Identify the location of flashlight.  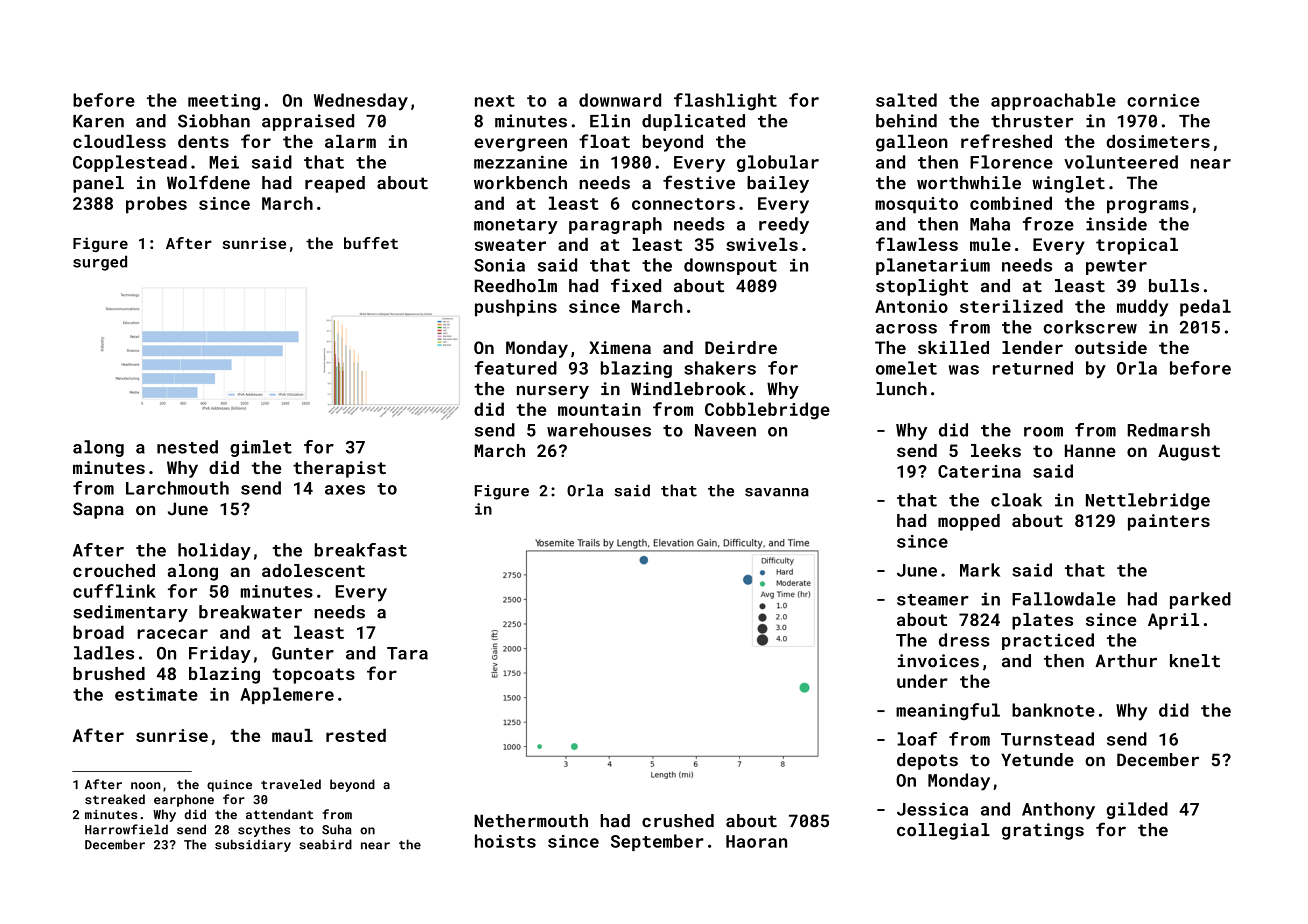
(725, 101).
